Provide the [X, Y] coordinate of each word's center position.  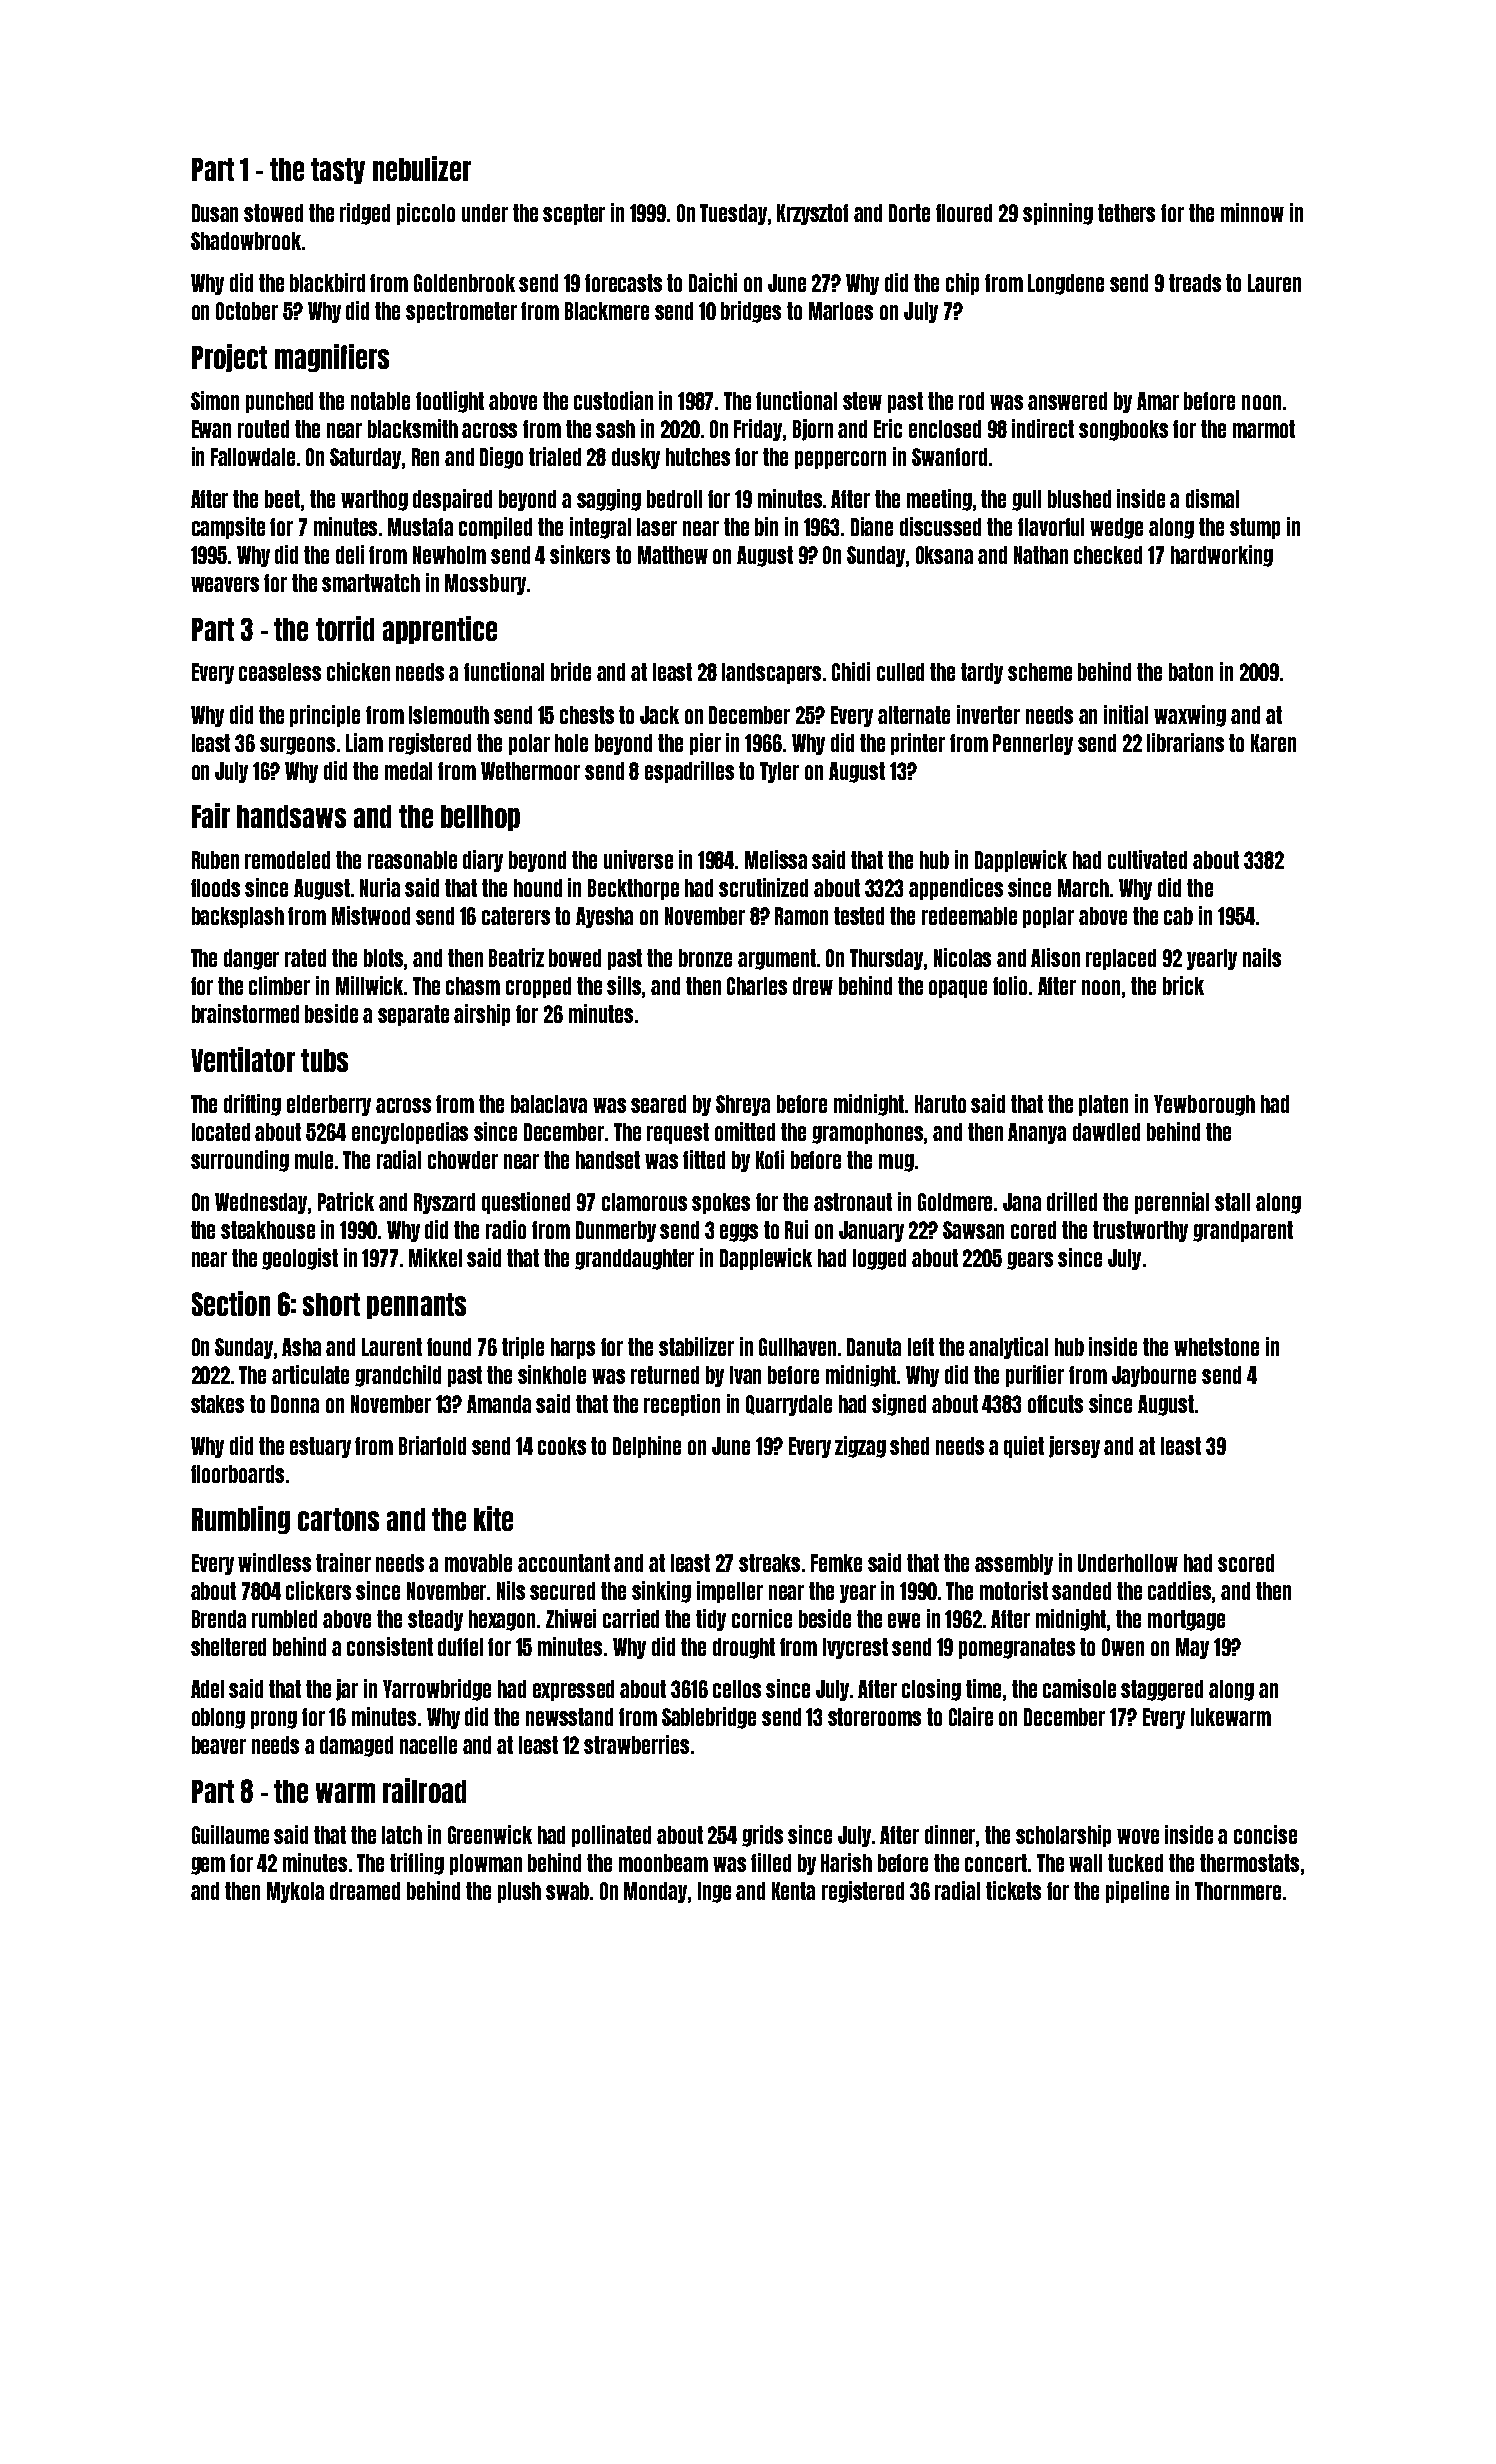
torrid [345, 628]
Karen [1273, 743]
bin [766, 526]
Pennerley [1033, 744]
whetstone [1216, 1347]
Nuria [380, 887]
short [331, 1304]
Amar [1158, 401]
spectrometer [461, 312]
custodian [613, 400]
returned [665, 1375]
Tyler [779, 772]
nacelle [428, 1745]
